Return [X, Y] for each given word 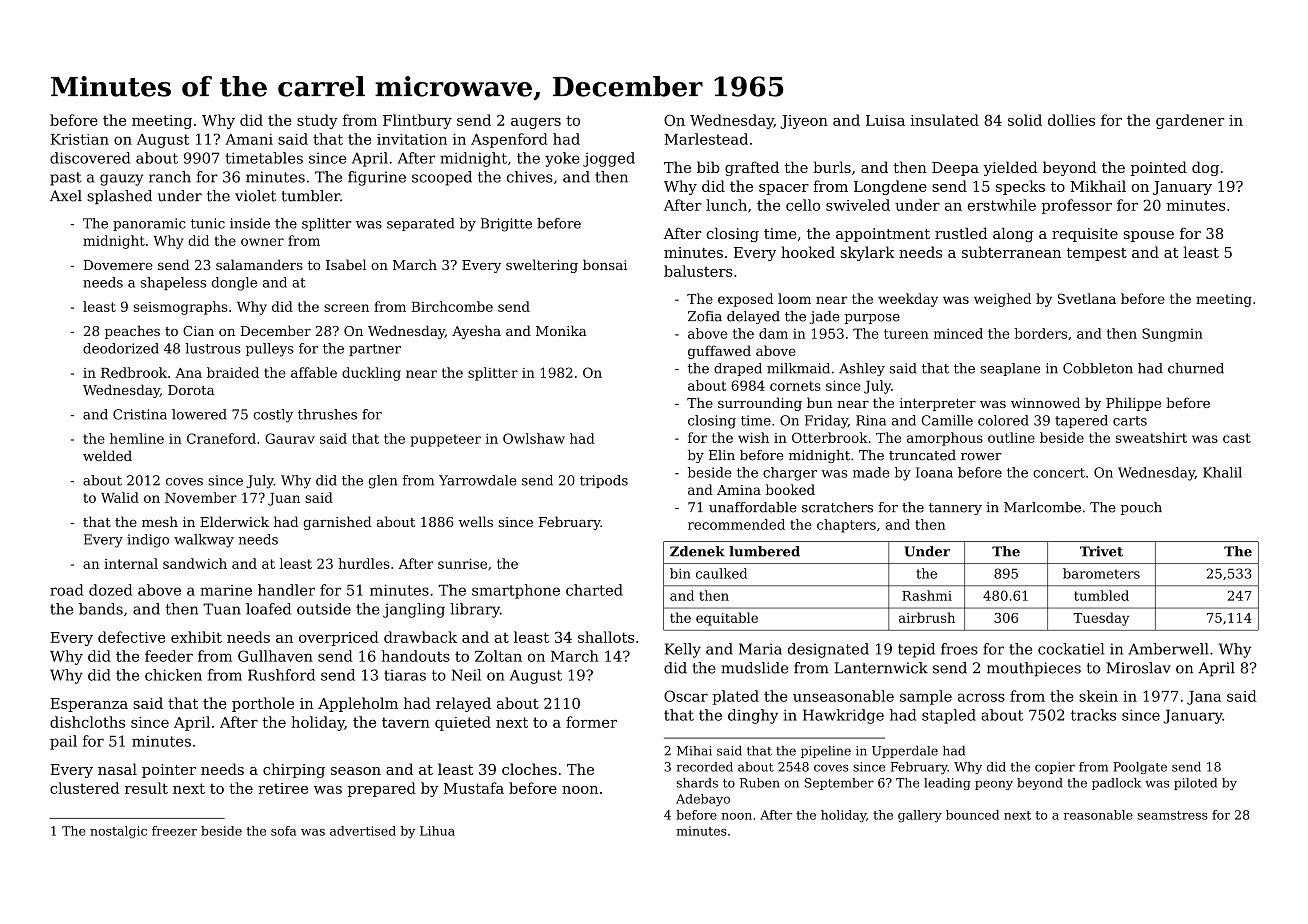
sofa [283, 831]
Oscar [686, 696]
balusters [698, 271]
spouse [1149, 236]
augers [536, 123]
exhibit [196, 637]
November [201, 497]
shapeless [173, 283]
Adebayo [703, 800]
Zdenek [697, 551]
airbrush [927, 617]
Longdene [890, 187]
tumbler [310, 196]
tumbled [1101, 595]
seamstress [1173, 815]
